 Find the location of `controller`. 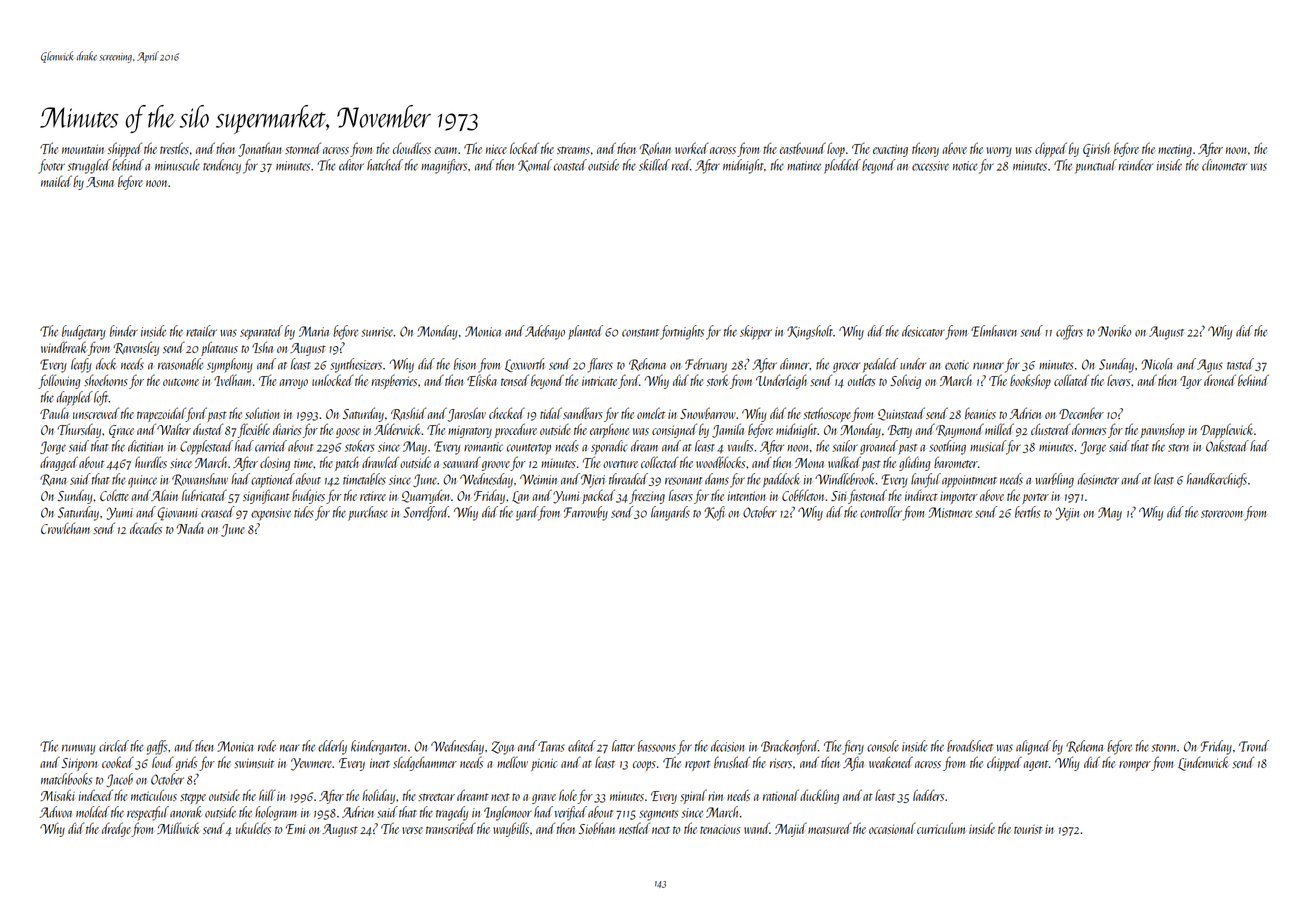

controller is located at coordinates (881, 512).
